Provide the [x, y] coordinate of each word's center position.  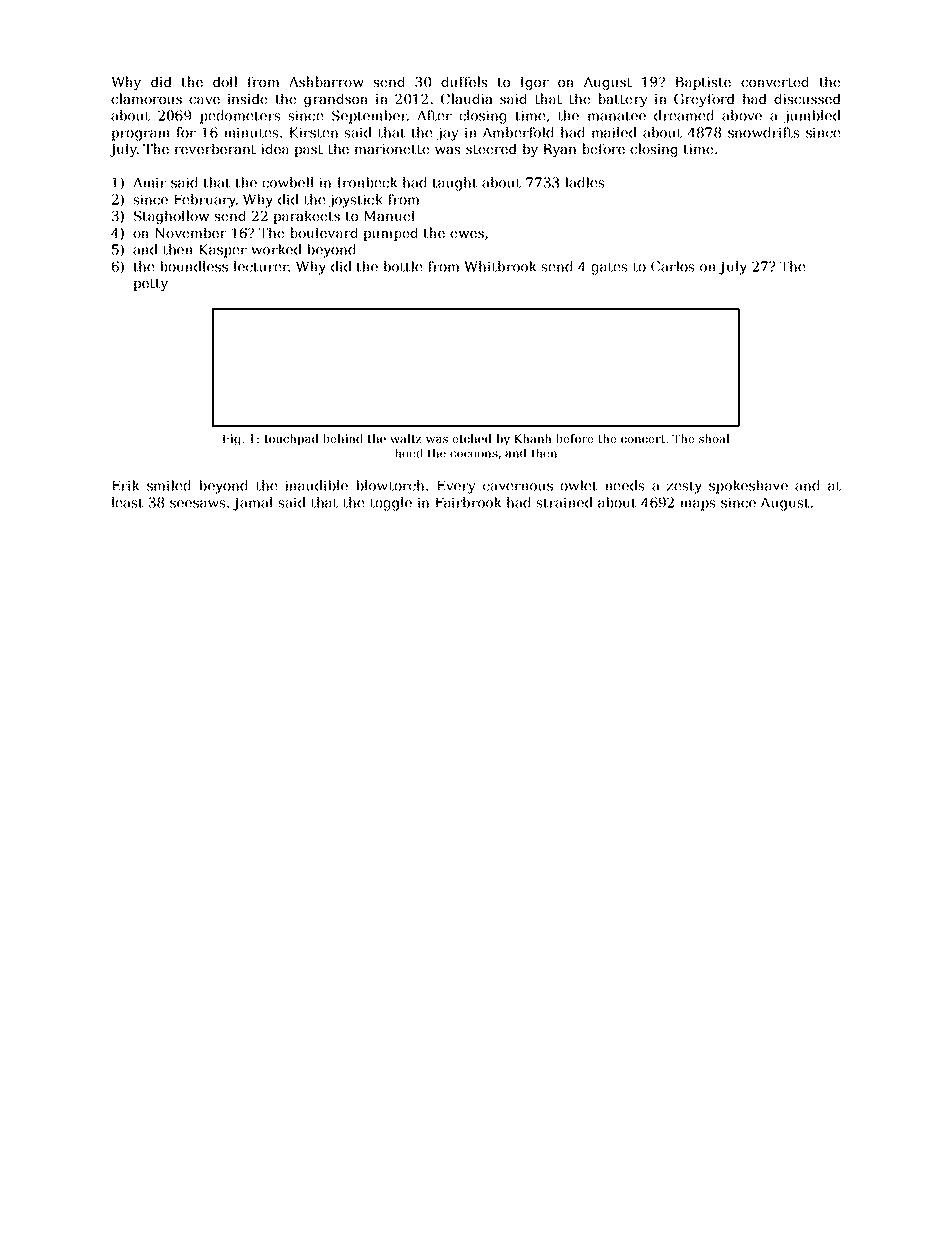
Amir [149, 182]
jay [447, 134]
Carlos [673, 266]
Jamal [253, 504]
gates [609, 268]
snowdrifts [764, 132]
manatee [617, 116]
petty [150, 285]
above [742, 115]
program [140, 135]
